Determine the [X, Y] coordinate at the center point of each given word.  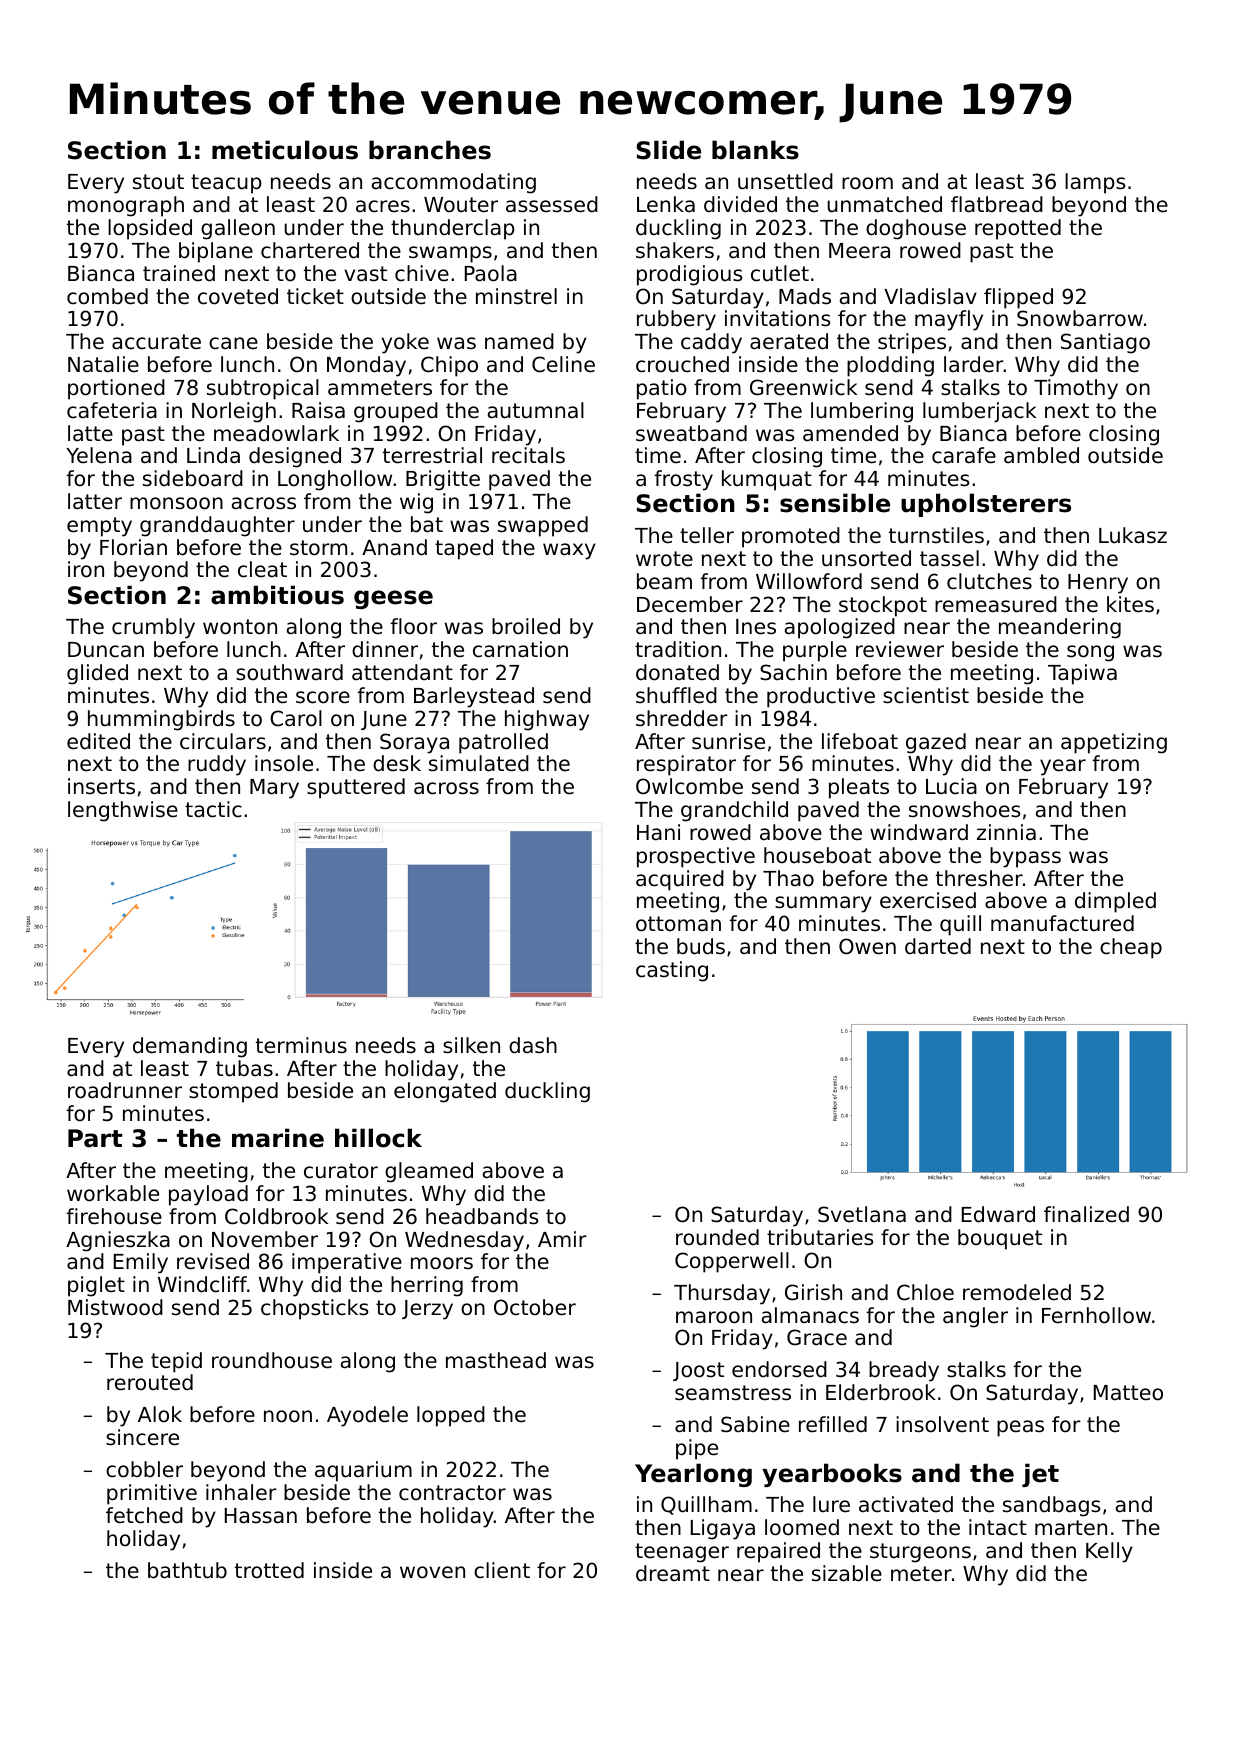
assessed [552, 204]
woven [432, 1572]
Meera [859, 251]
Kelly [1109, 1552]
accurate [156, 342]
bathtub [187, 1570]
